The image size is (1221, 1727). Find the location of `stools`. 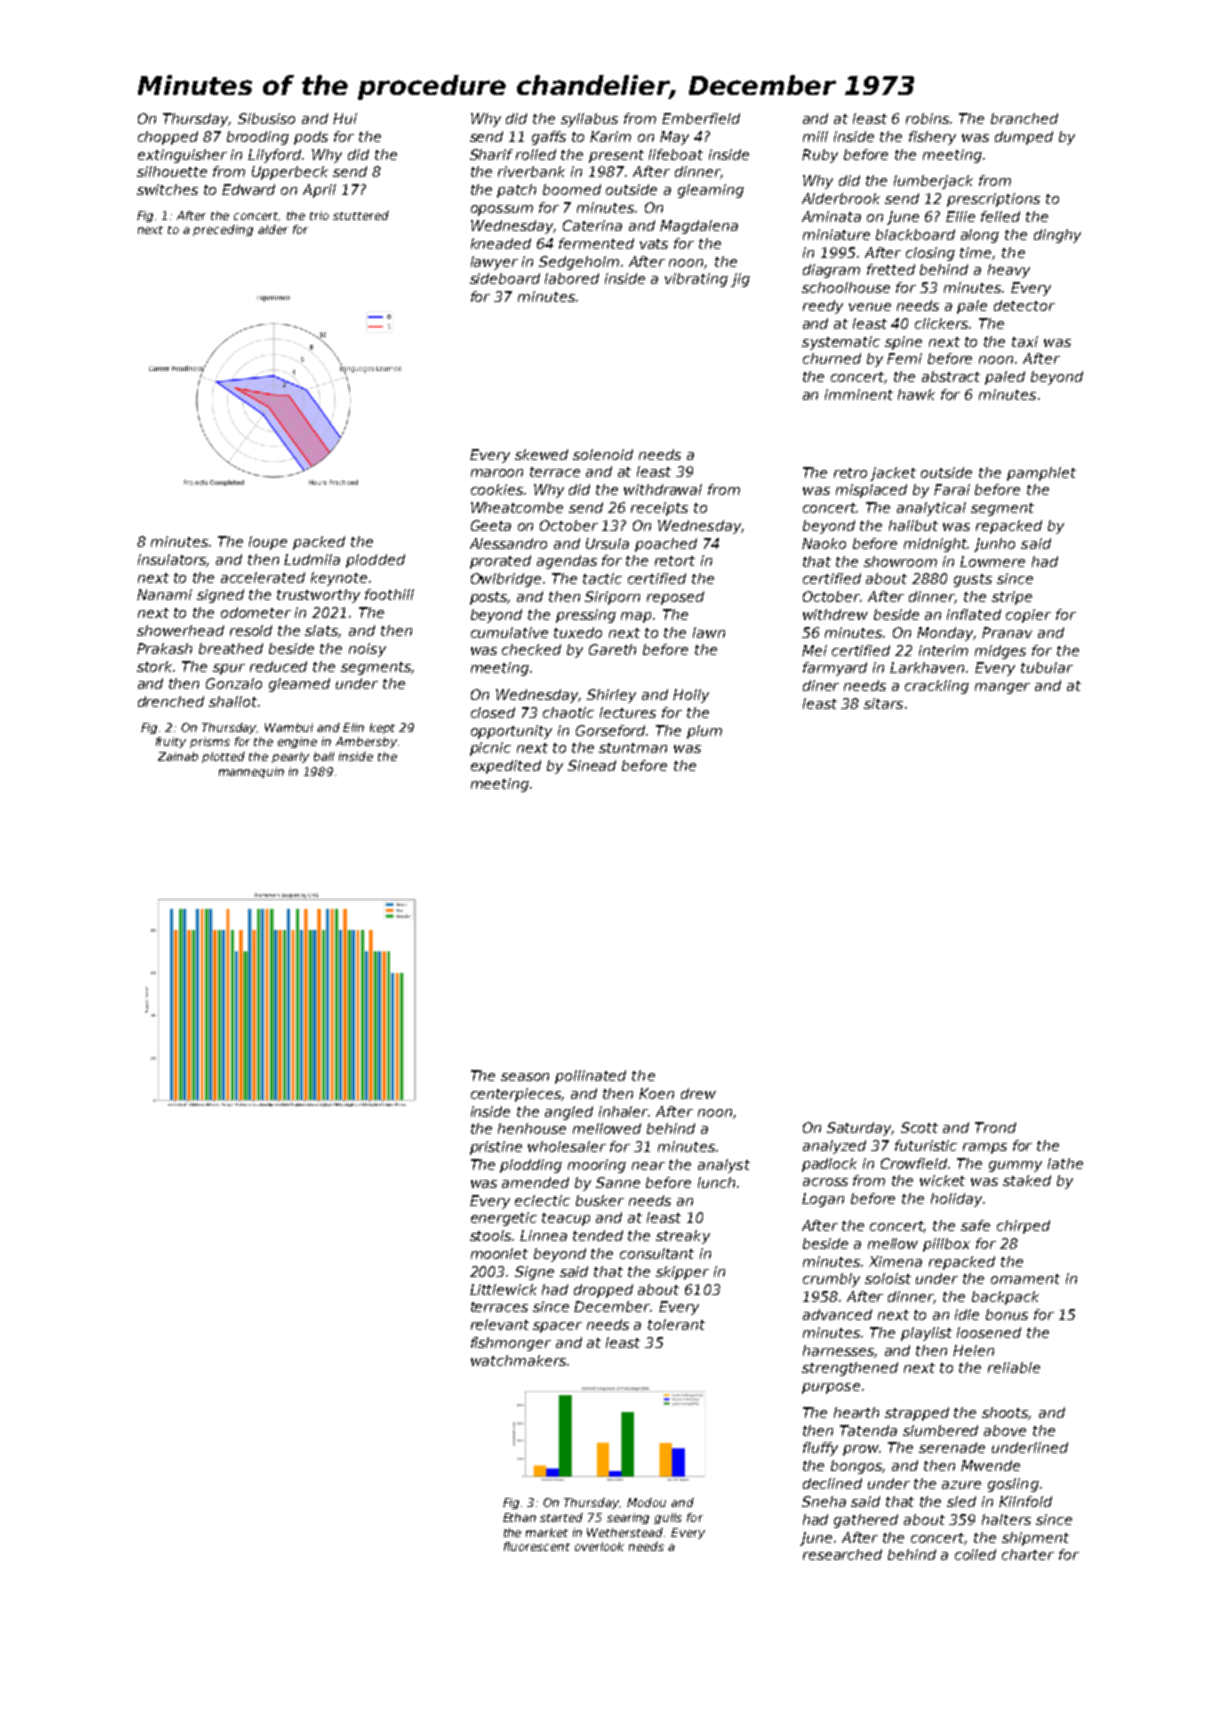

stools is located at coordinates (490, 1235).
